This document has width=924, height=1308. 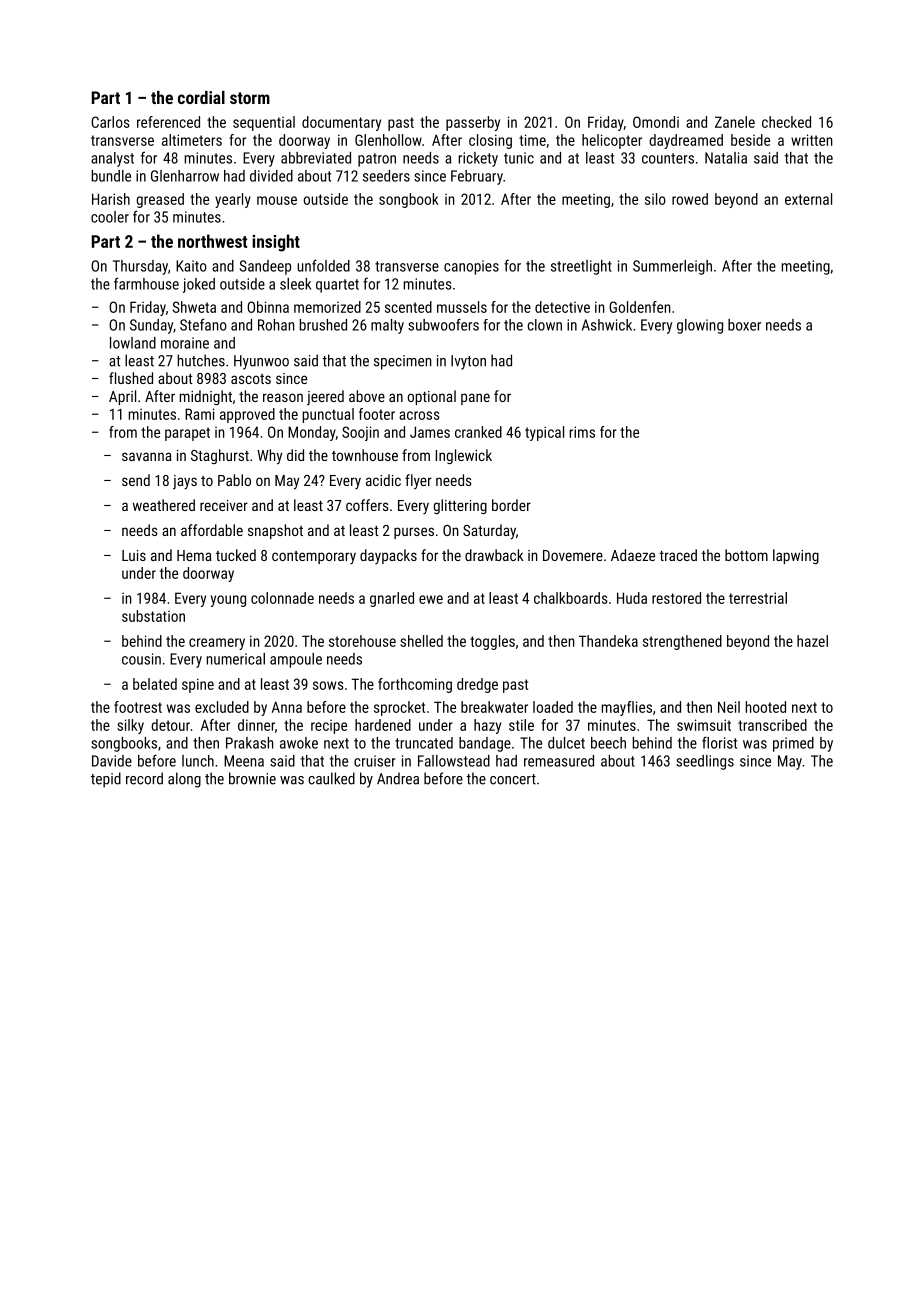 What do you see at coordinates (473, 123) in the document?
I see `passerby` at bounding box center [473, 123].
